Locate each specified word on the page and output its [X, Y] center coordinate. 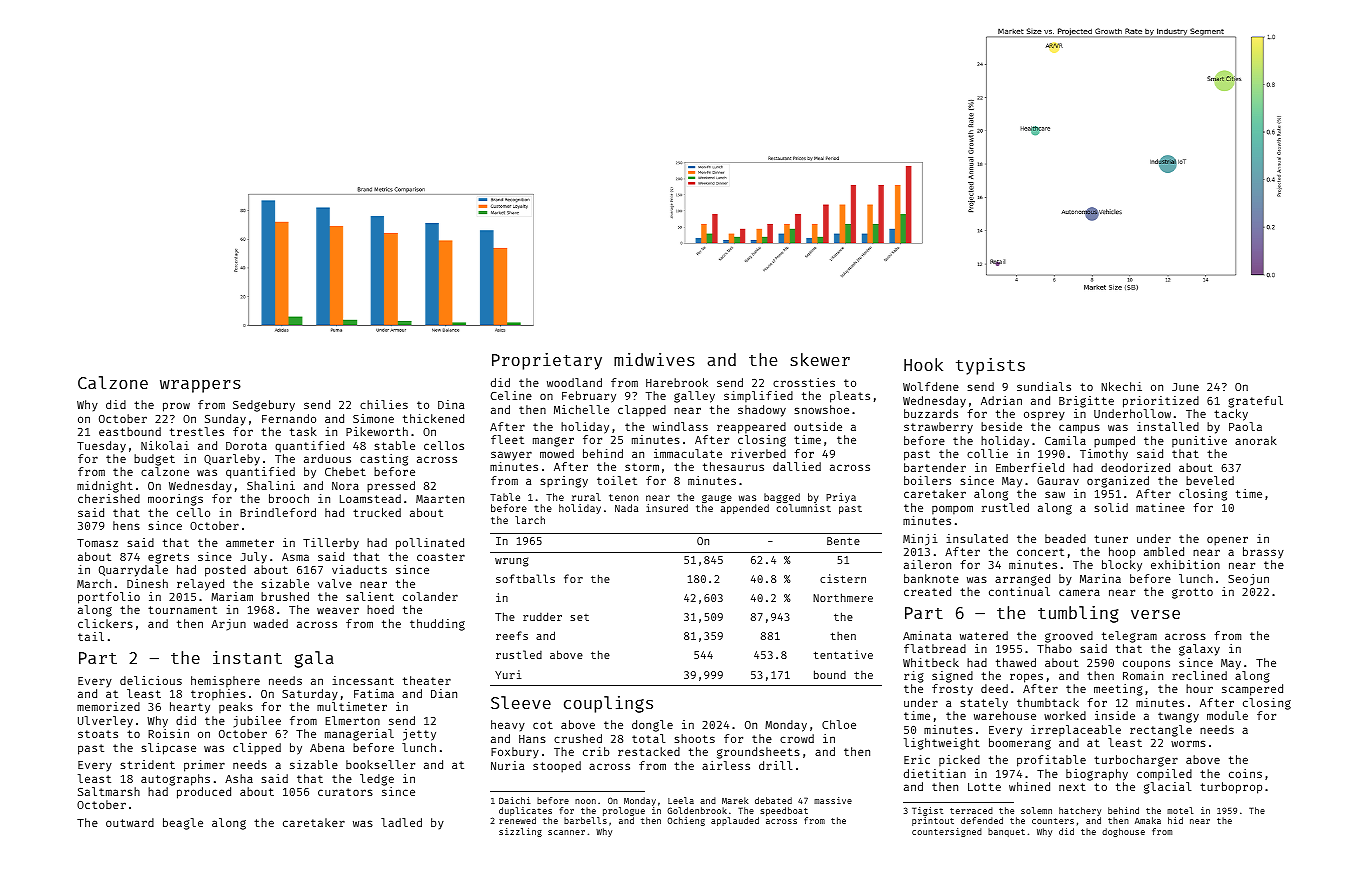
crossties [804, 382]
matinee [1160, 507]
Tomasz [97, 543]
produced [204, 793]
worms [1188, 743]
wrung [512, 562]
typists [990, 366]
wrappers [200, 386]
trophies [218, 695]
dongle [652, 726]
